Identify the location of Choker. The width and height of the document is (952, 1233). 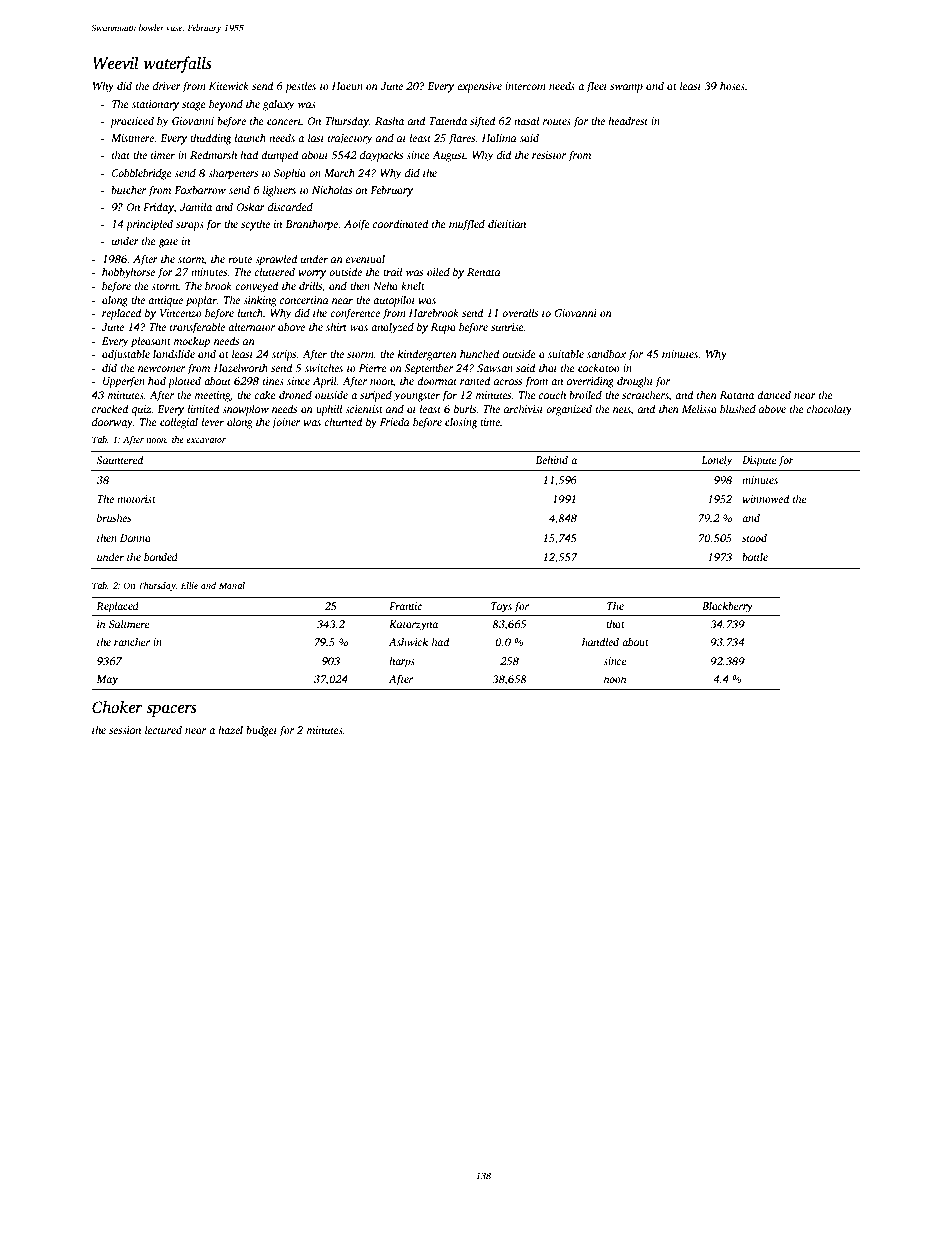
(117, 707).
